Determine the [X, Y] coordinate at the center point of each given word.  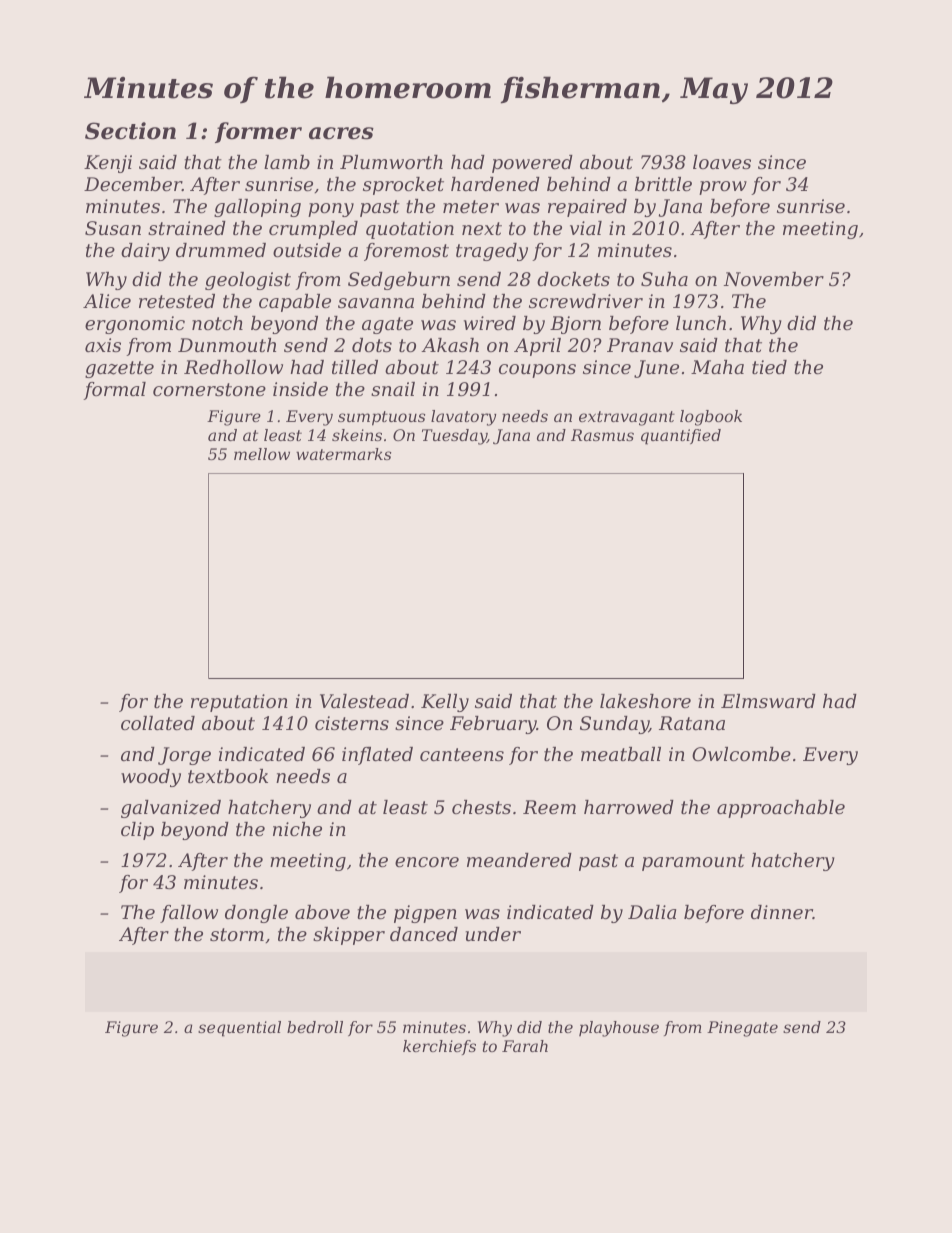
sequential [239, 1029]
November [773, 279]
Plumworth [391, 162]
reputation [239, 703]
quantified [681, 437]
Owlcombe [741, 754]
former [258, 132]
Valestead [364, 701]
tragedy [492, 252]
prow [723, 188]
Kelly [445, 703]
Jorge [184, 756]
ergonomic [135, 325]
